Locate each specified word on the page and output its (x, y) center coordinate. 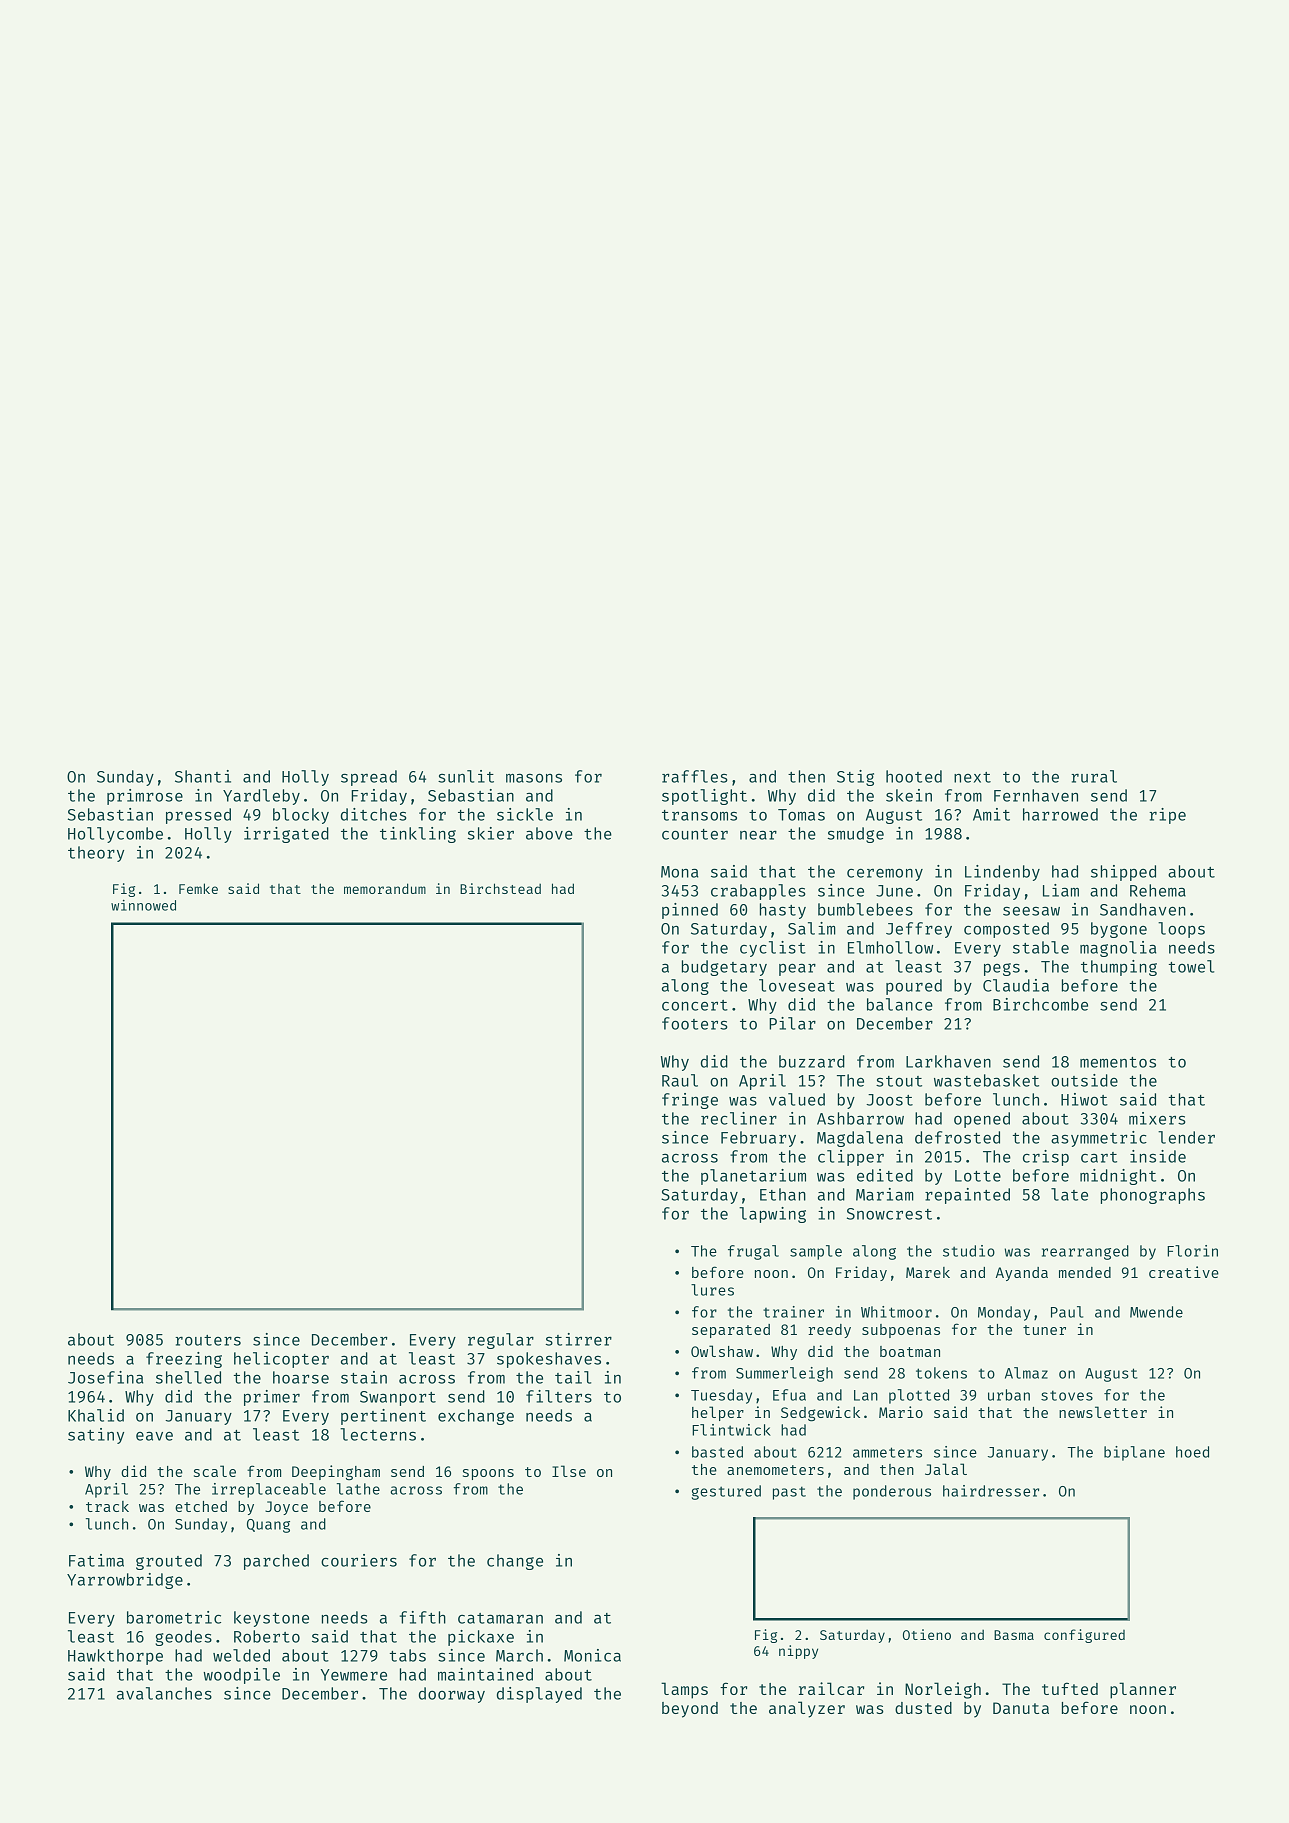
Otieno (927, 1634)
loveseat (797, 985)
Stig (855, 778)
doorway (452, 1695)
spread (369, 778)
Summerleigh (784, 1374)
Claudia (1016, 985)
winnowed (143, 905)
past (789, 1493)
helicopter (281, 1360)
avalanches (164, 1693)
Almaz (1026, 1373)
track (107, 1506)
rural (1094, 776)
